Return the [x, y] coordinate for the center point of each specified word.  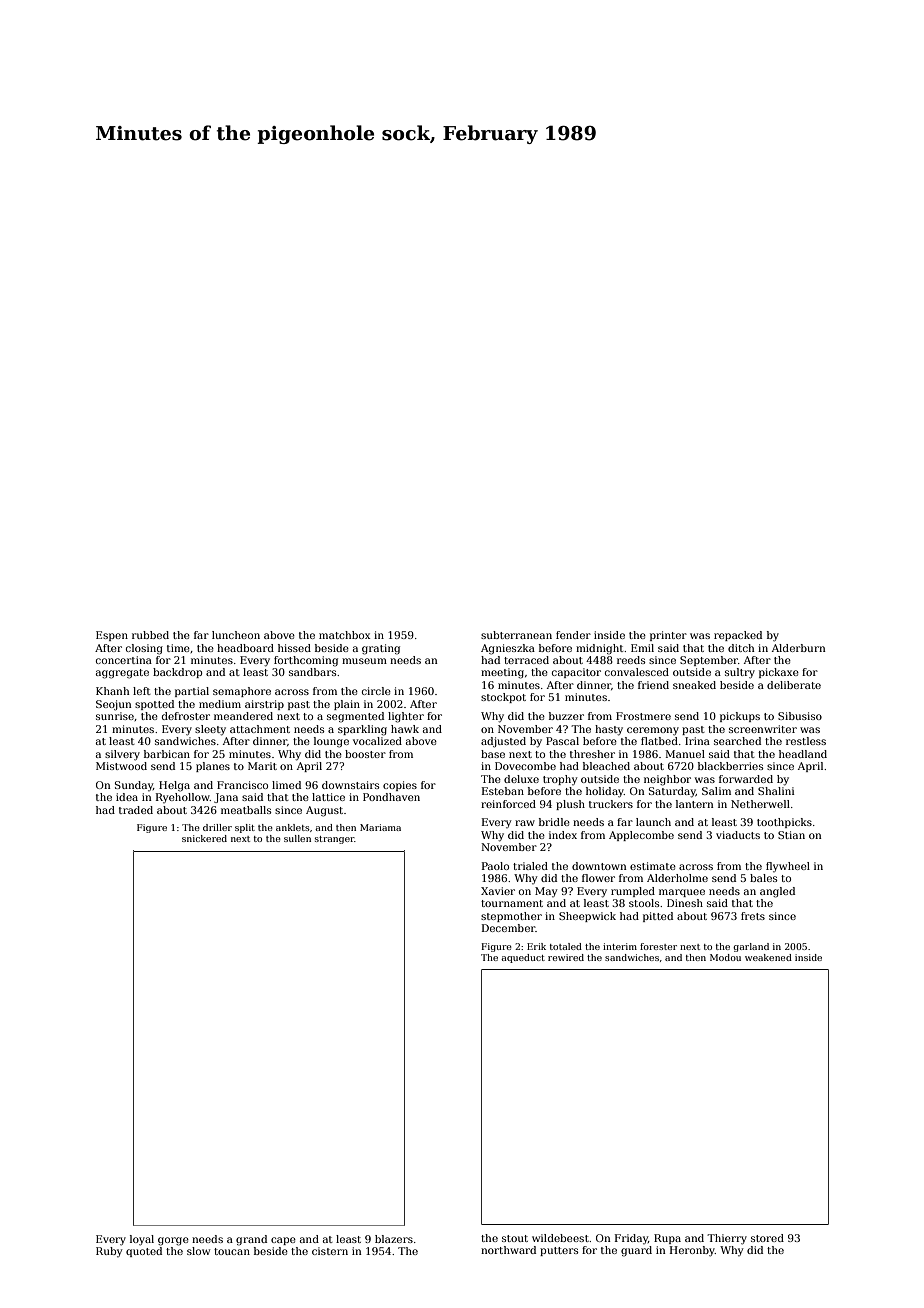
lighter [406, 717]
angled [777, 892]
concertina [124, 660]
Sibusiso [800, 716]
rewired [566, 957]
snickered [204, 838]
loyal [142, 1240]
